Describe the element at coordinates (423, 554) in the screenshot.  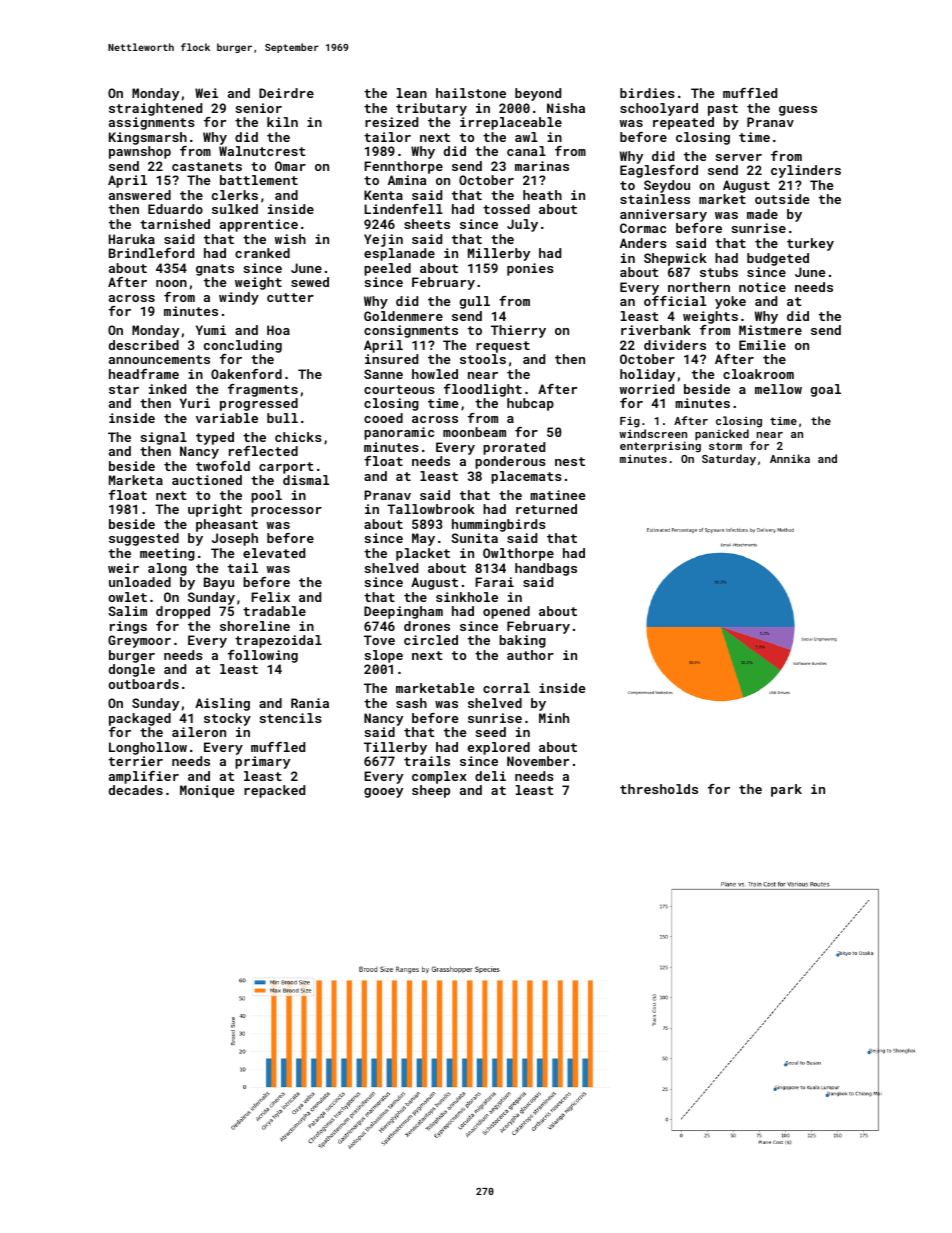
I see `placket` at that location.
